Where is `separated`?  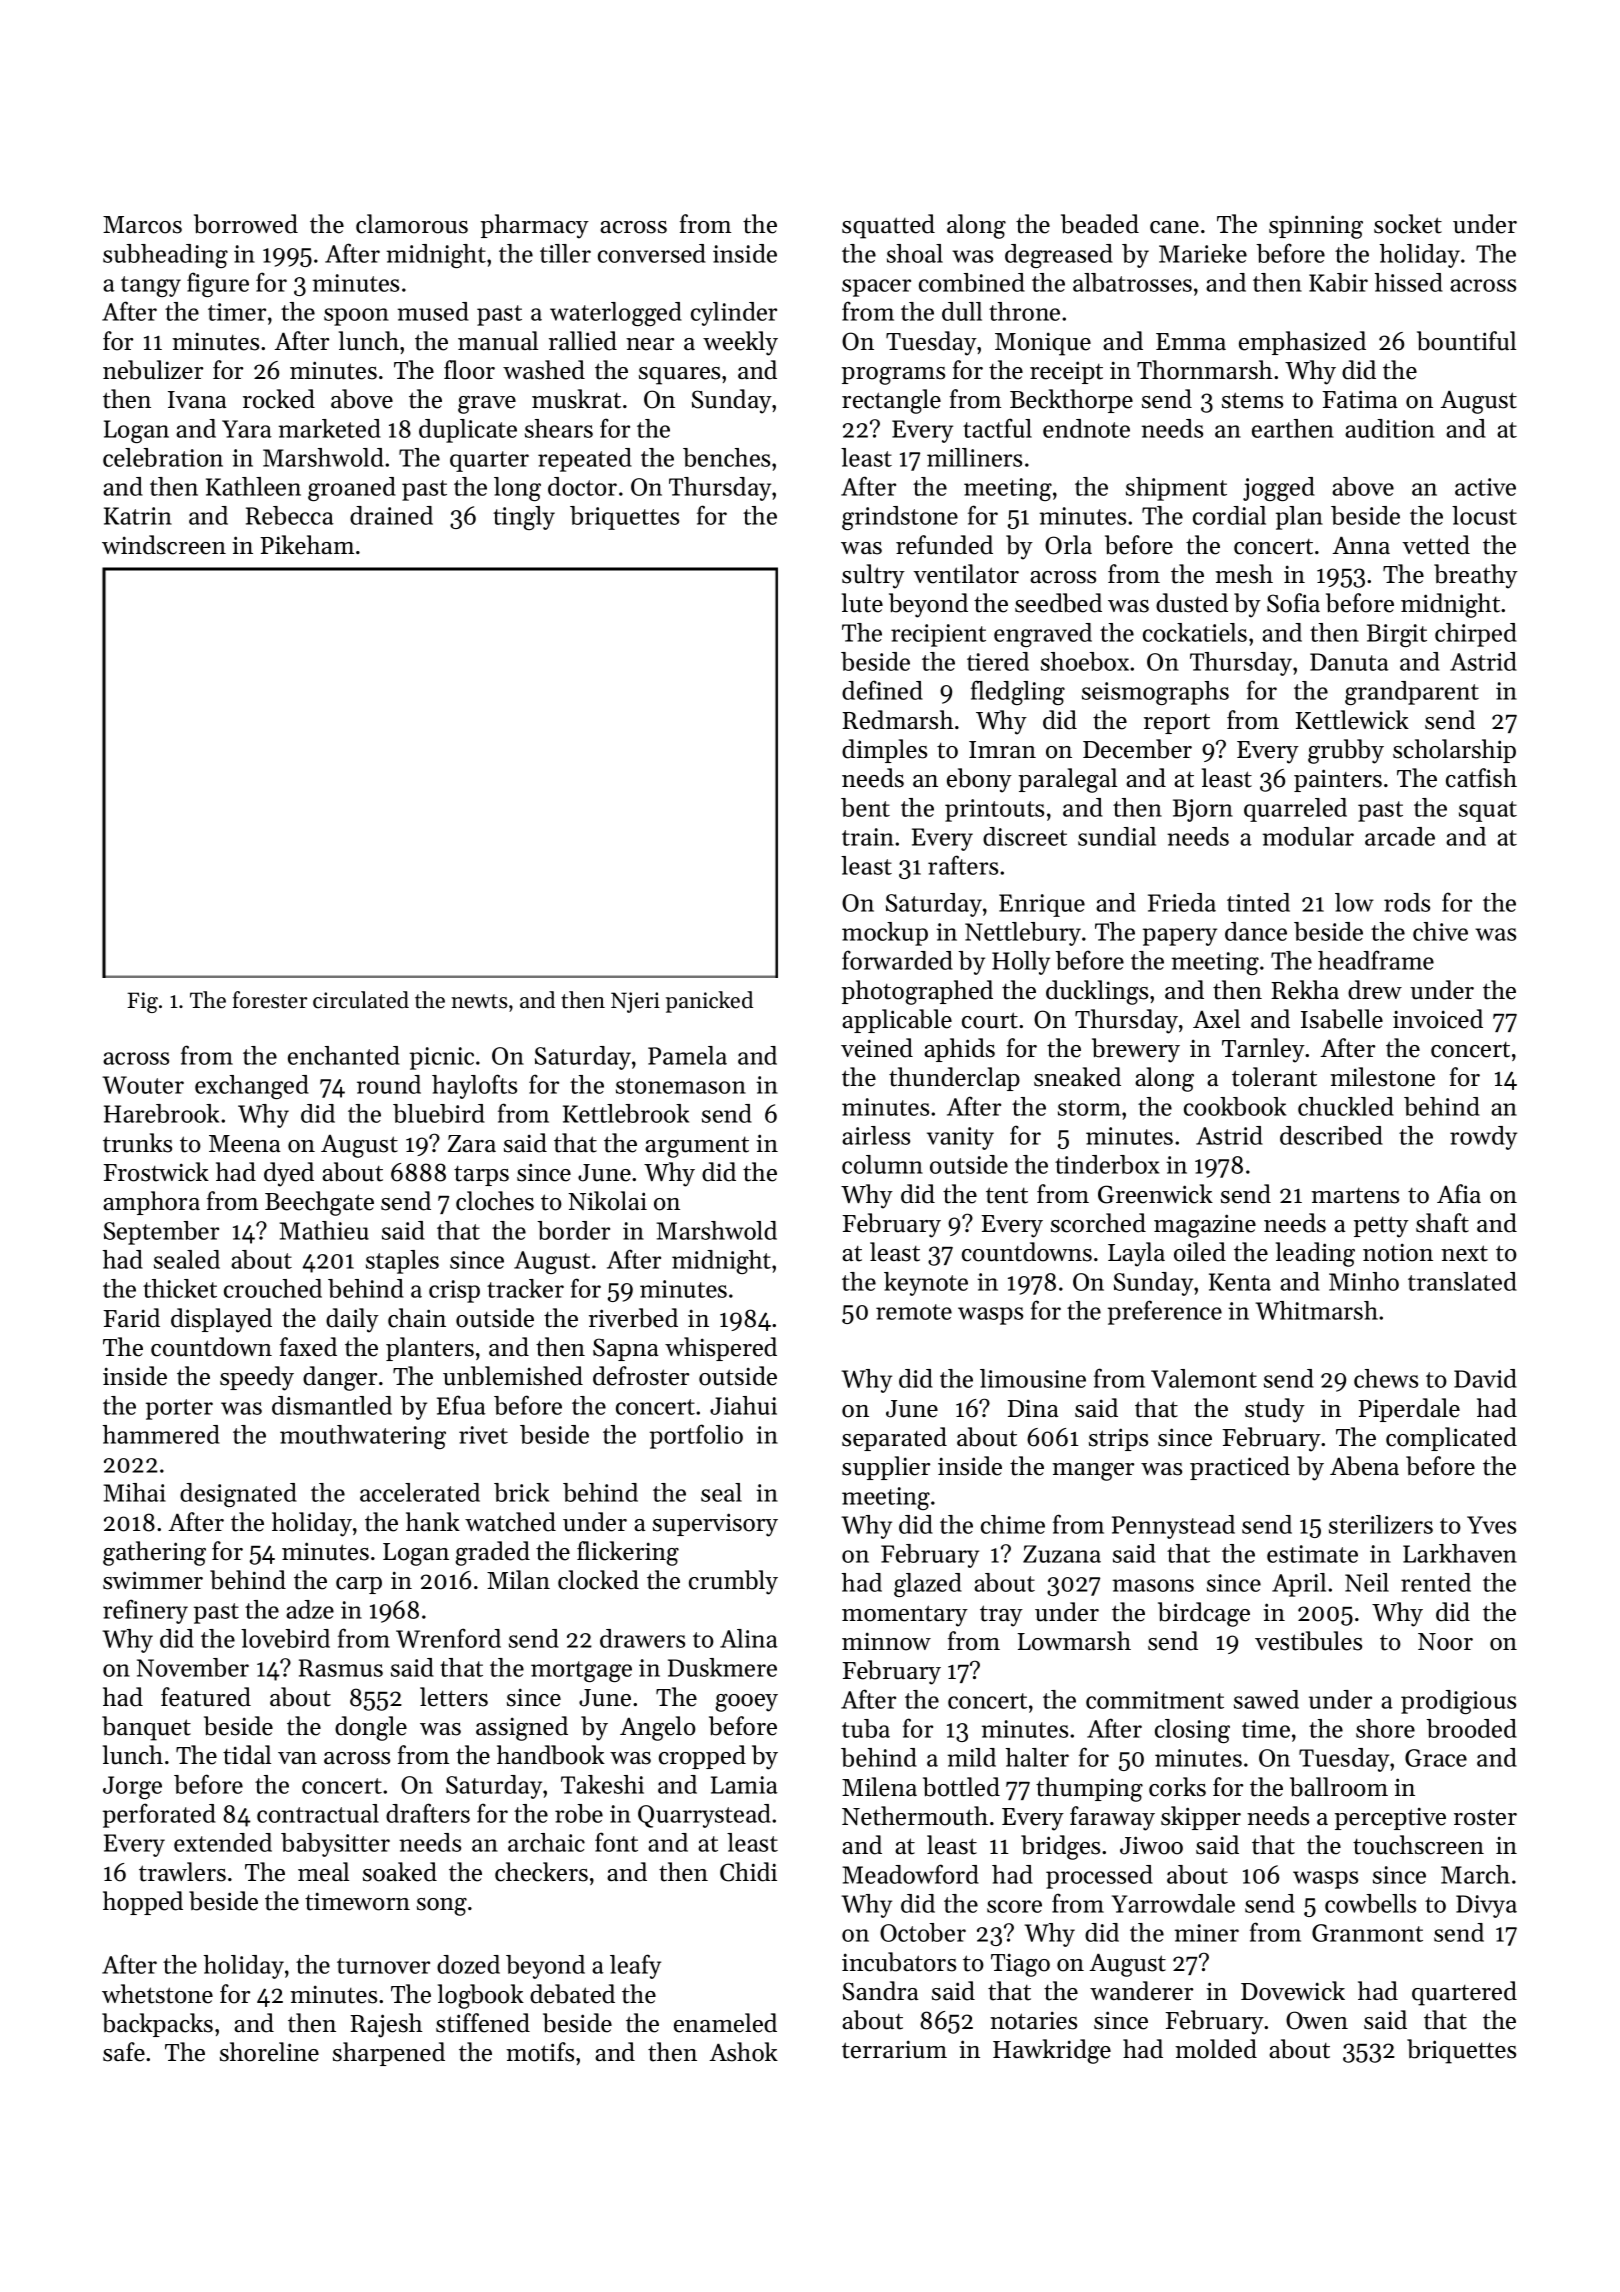 separated is located at coordinates (894, 1439).
